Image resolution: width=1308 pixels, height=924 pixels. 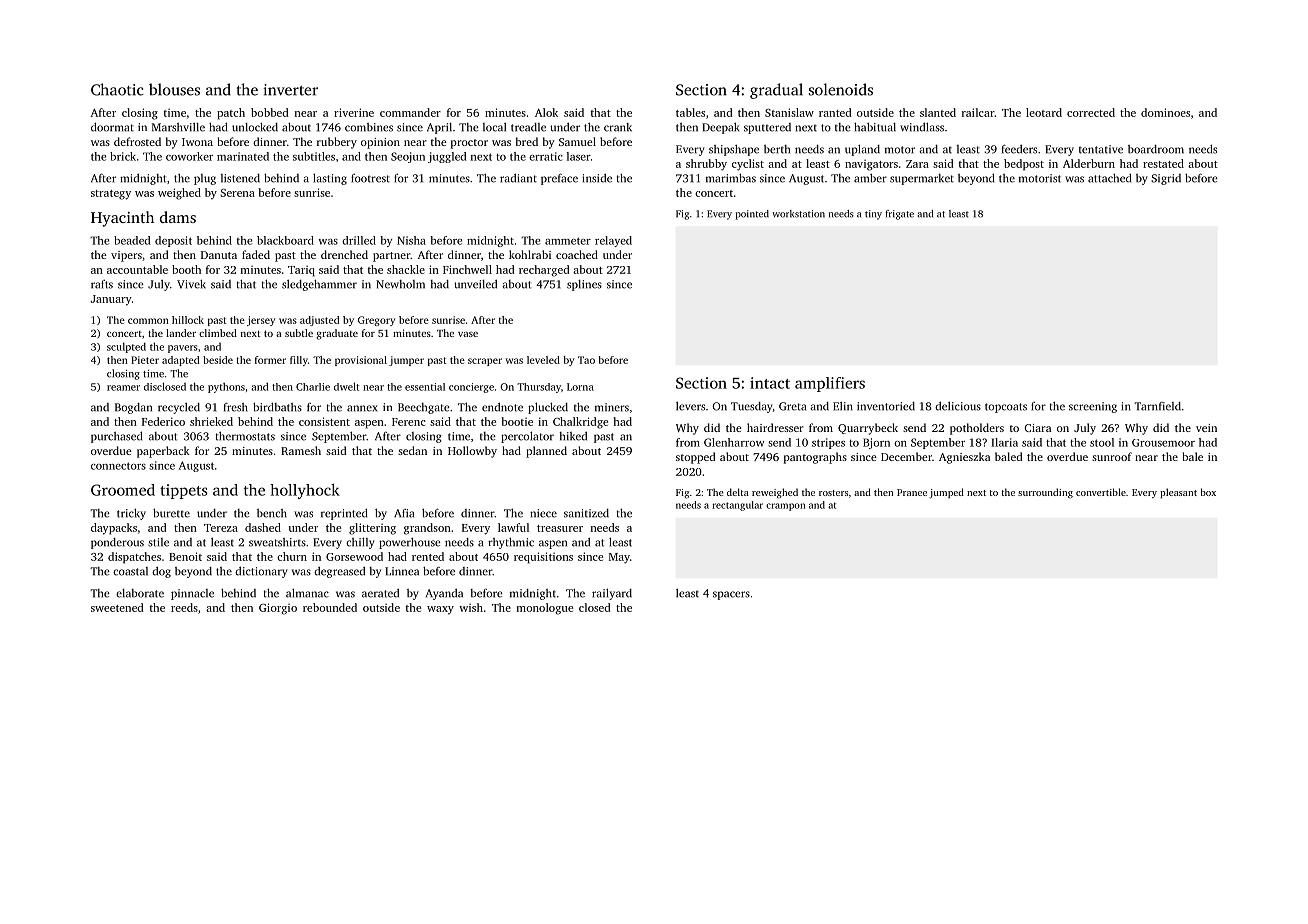 I want to click on Chaotic, so click(x=117, y=89).
